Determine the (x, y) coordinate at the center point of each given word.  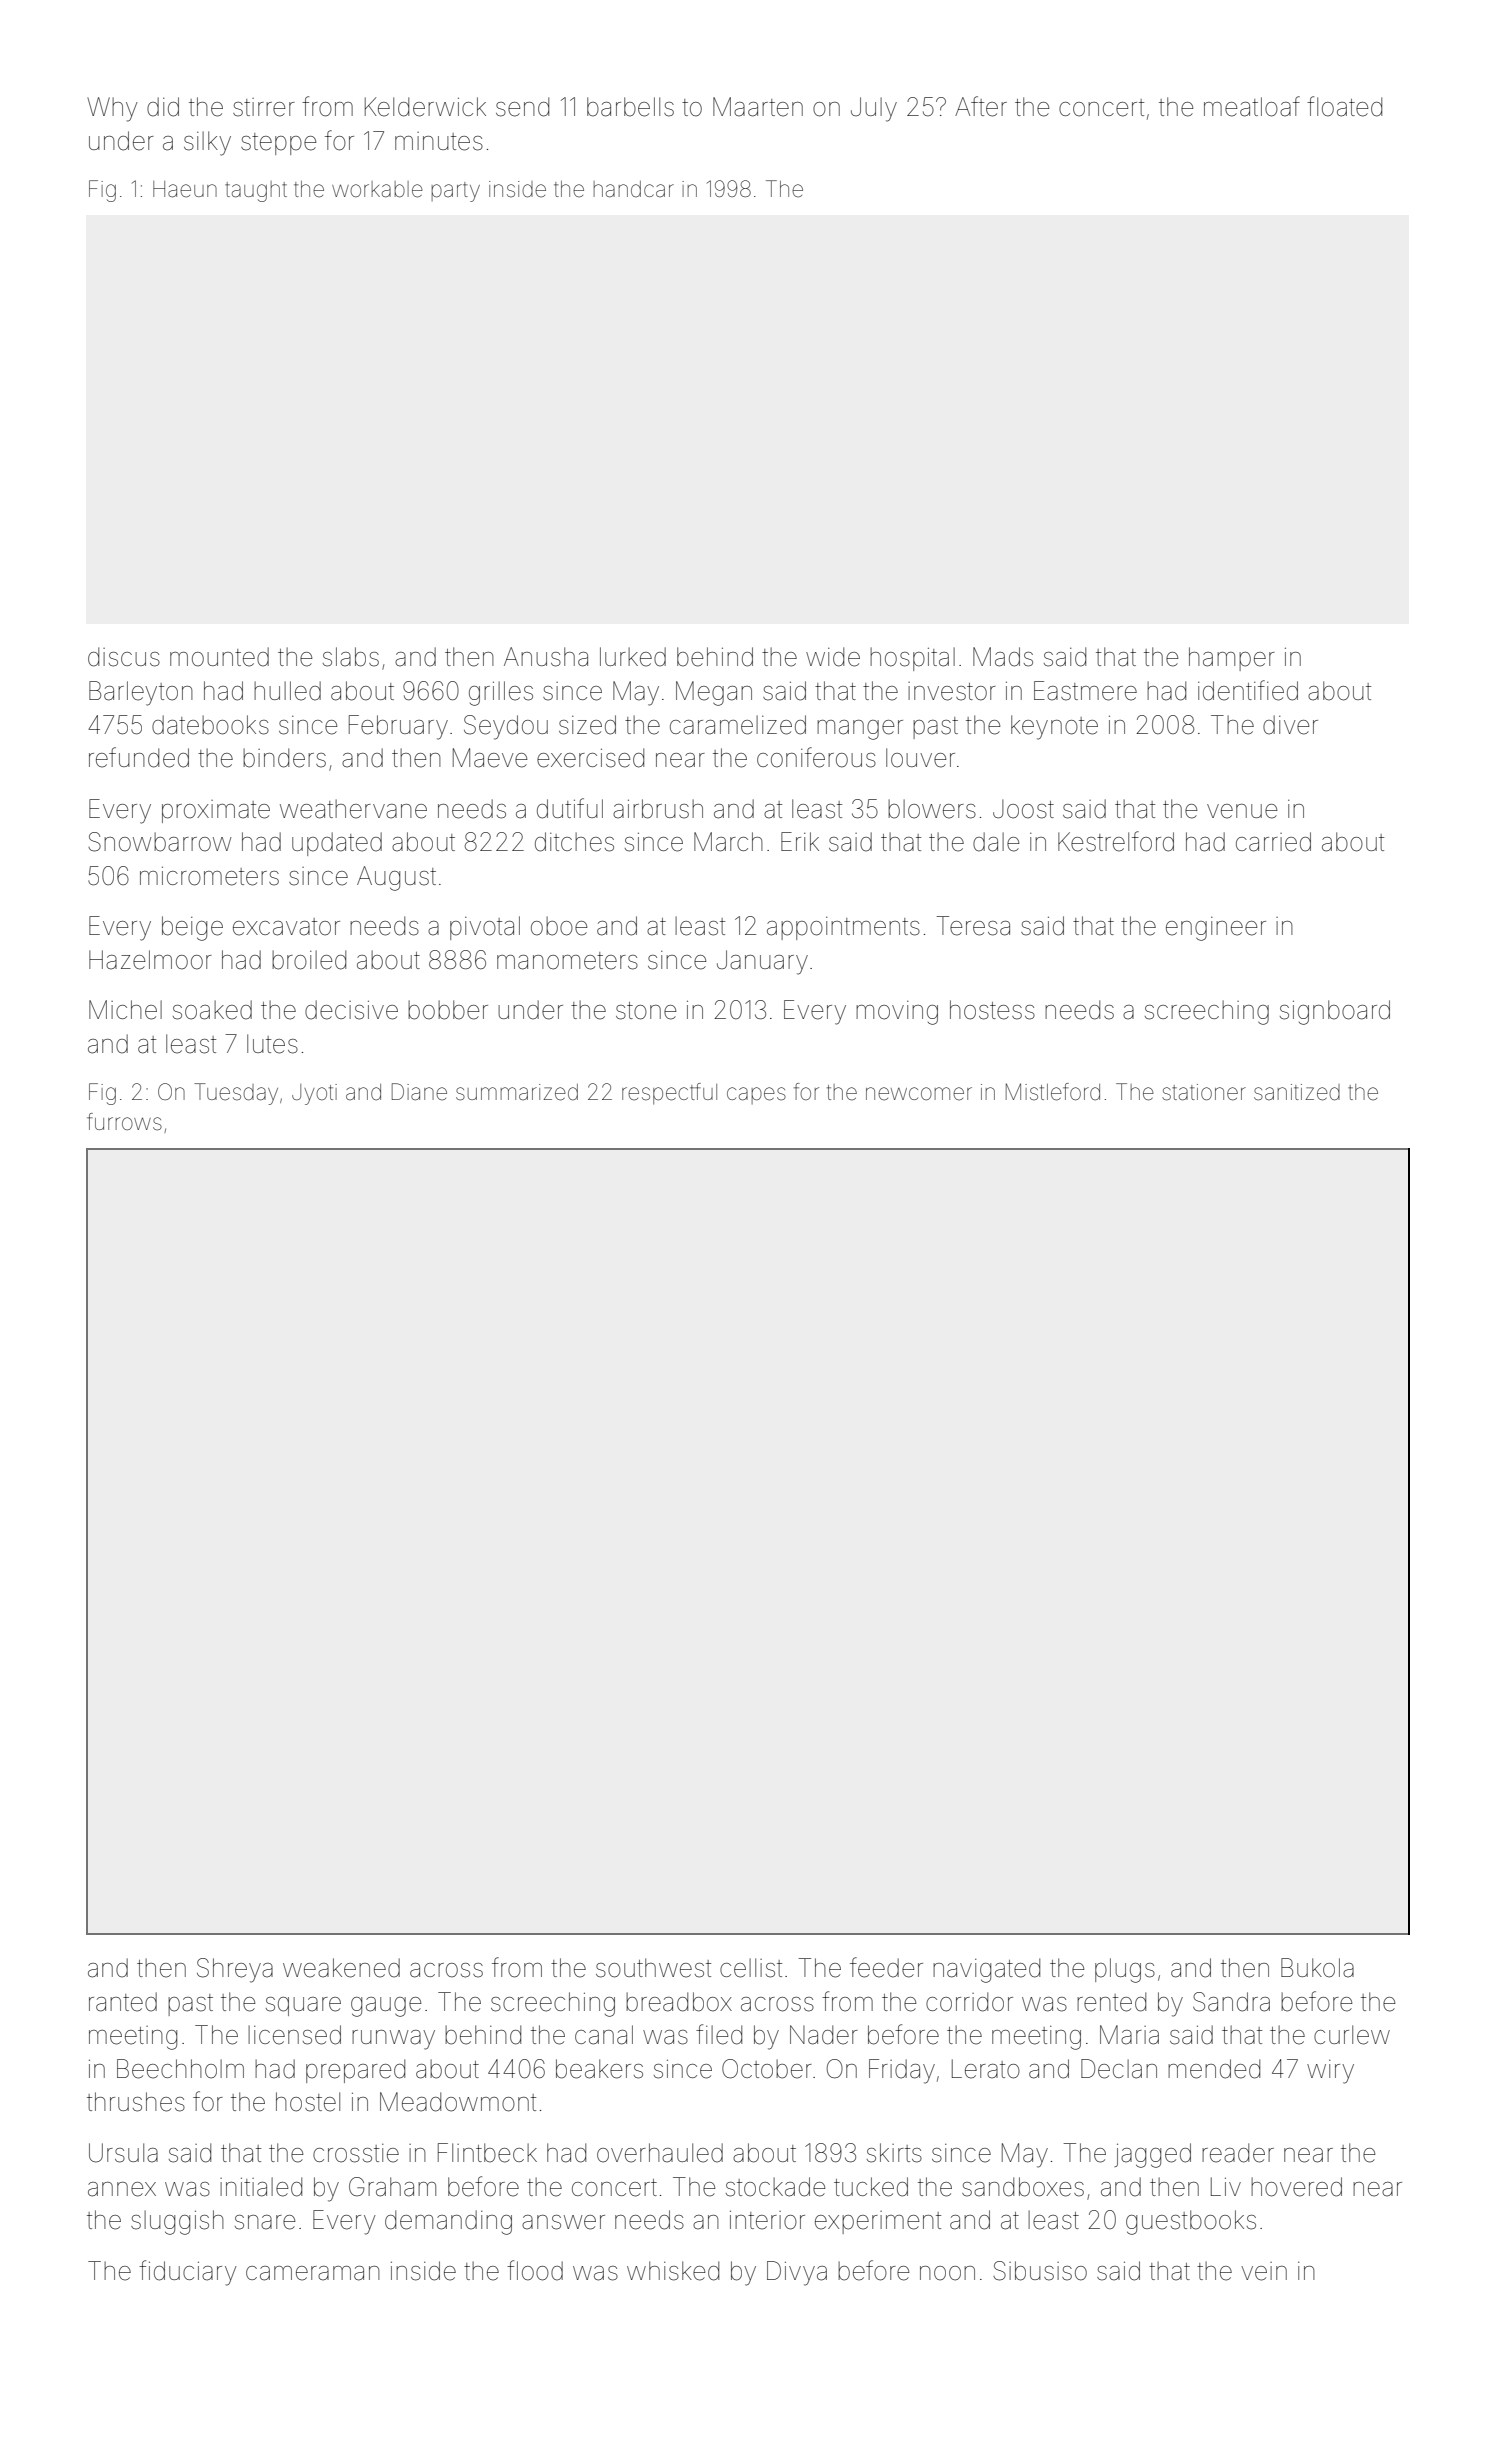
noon (947, 2273)
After (981, 106)
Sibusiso (1040, 2271)
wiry (1330, 2072)
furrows (124, 1122)
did (163, 107)
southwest (653, 1968)
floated (1344, 106)
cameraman (313, 2273)
